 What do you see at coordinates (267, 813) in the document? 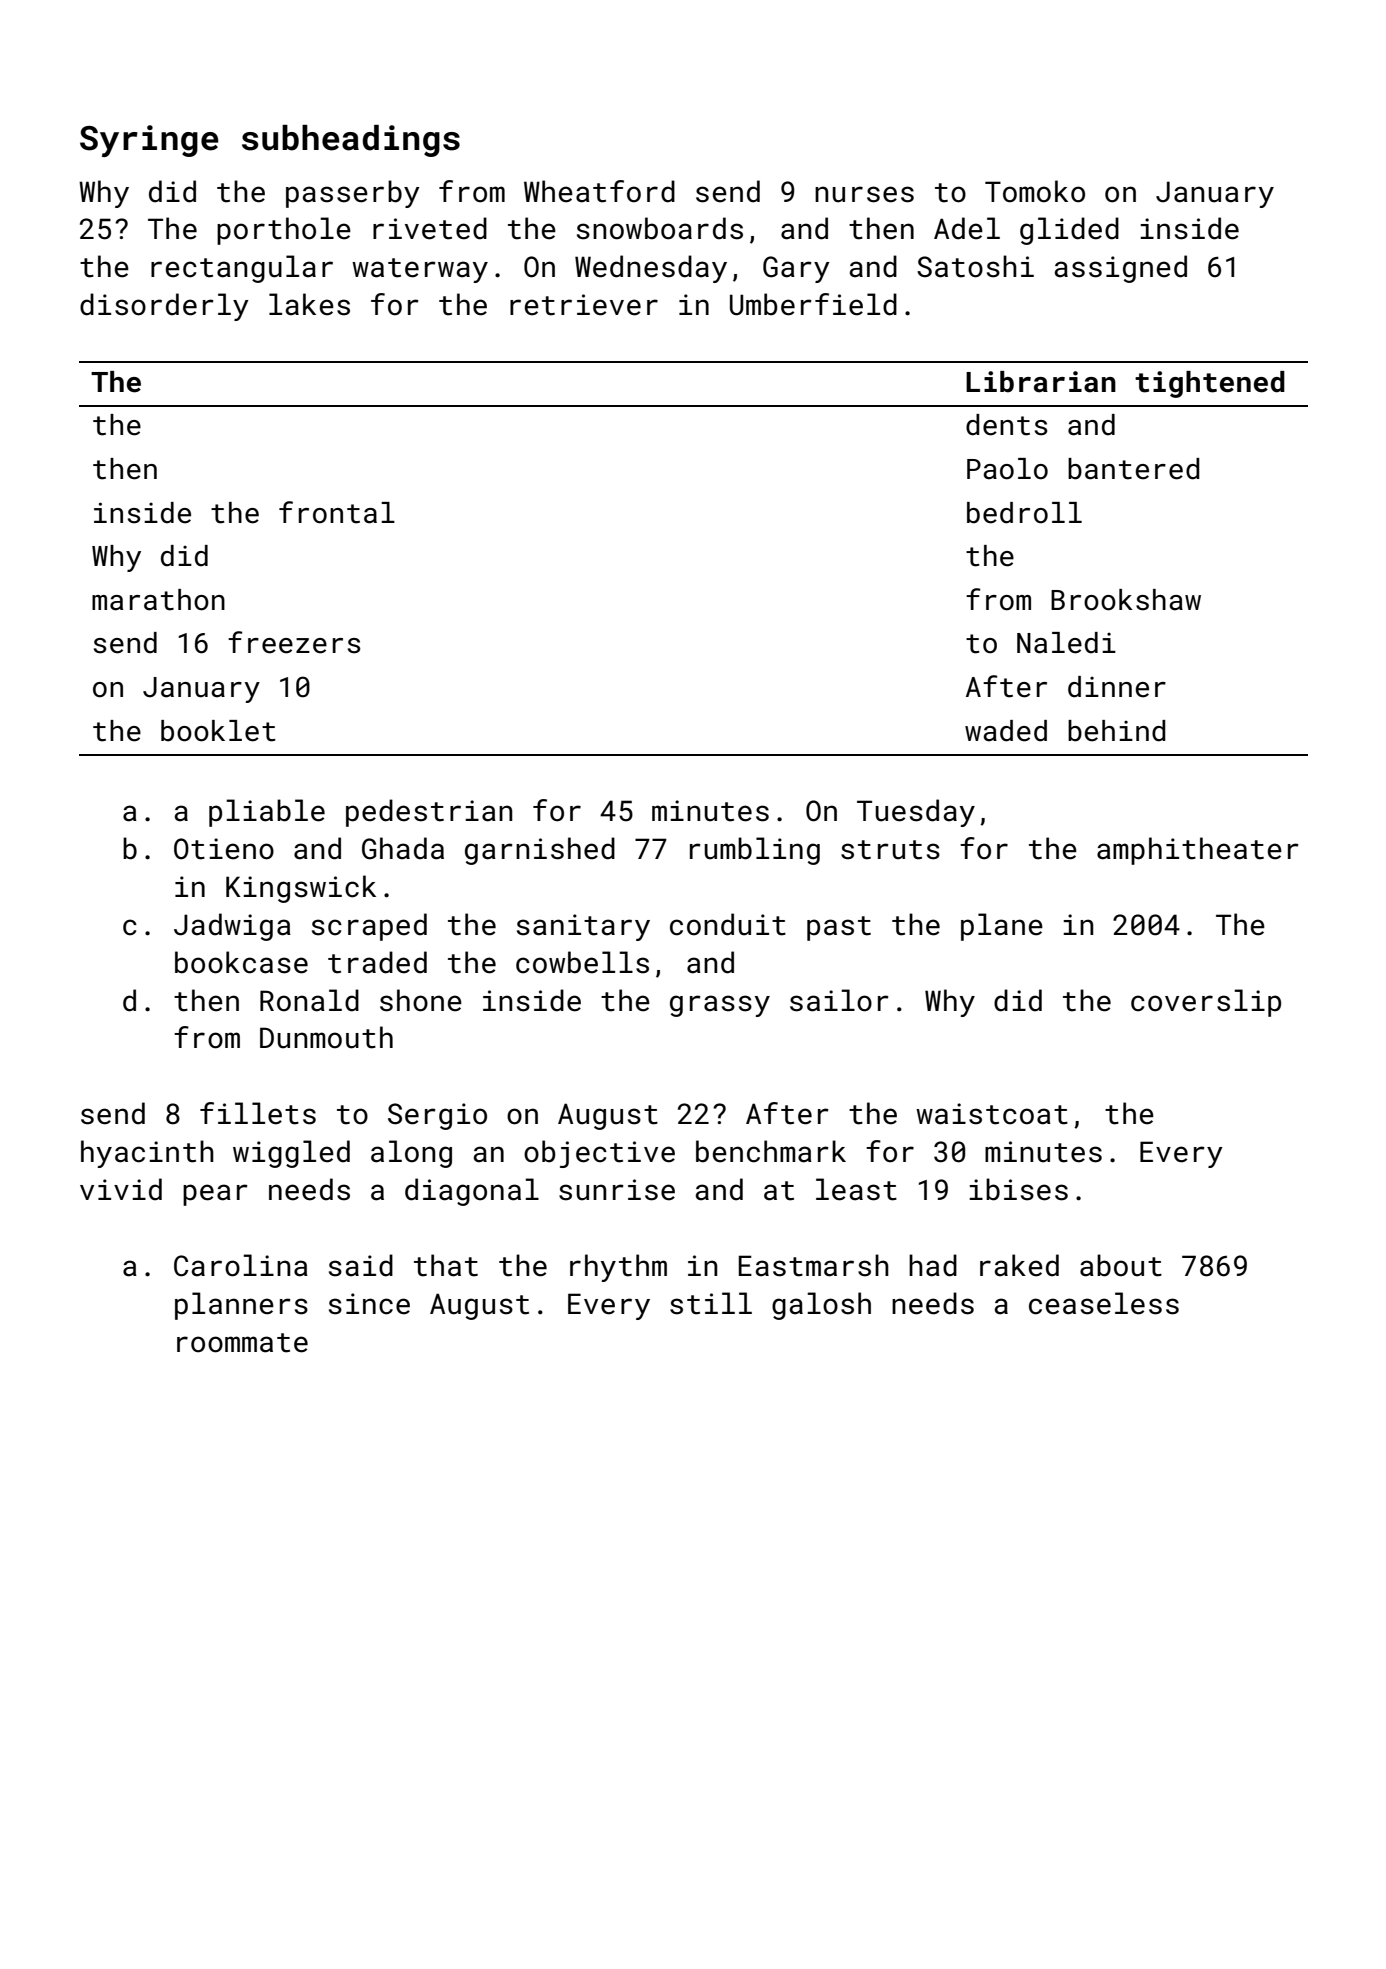
I see `pliable` at bounding box center [267, 813].
